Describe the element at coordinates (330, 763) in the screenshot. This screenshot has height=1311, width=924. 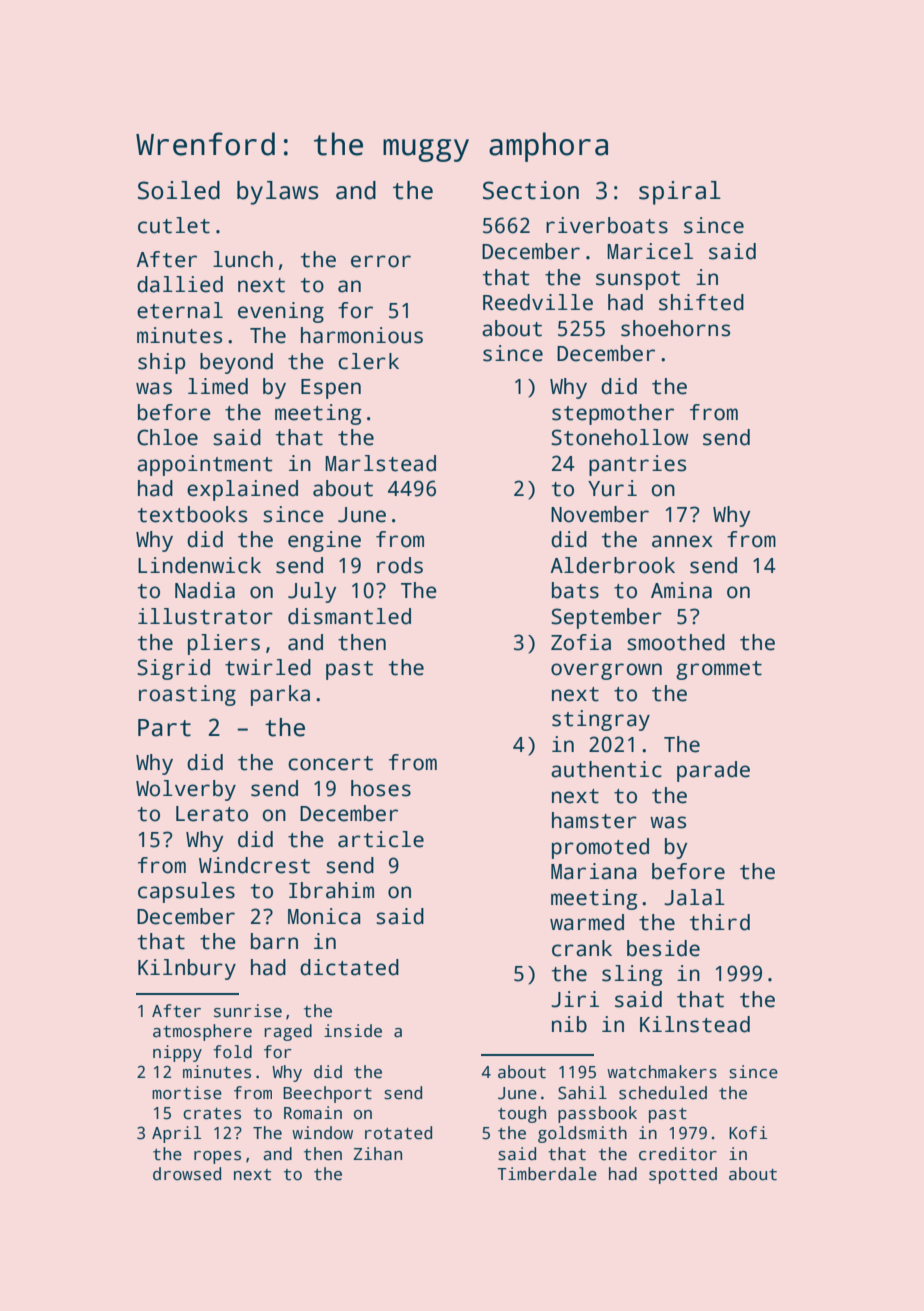
I see `concert` at that location.
